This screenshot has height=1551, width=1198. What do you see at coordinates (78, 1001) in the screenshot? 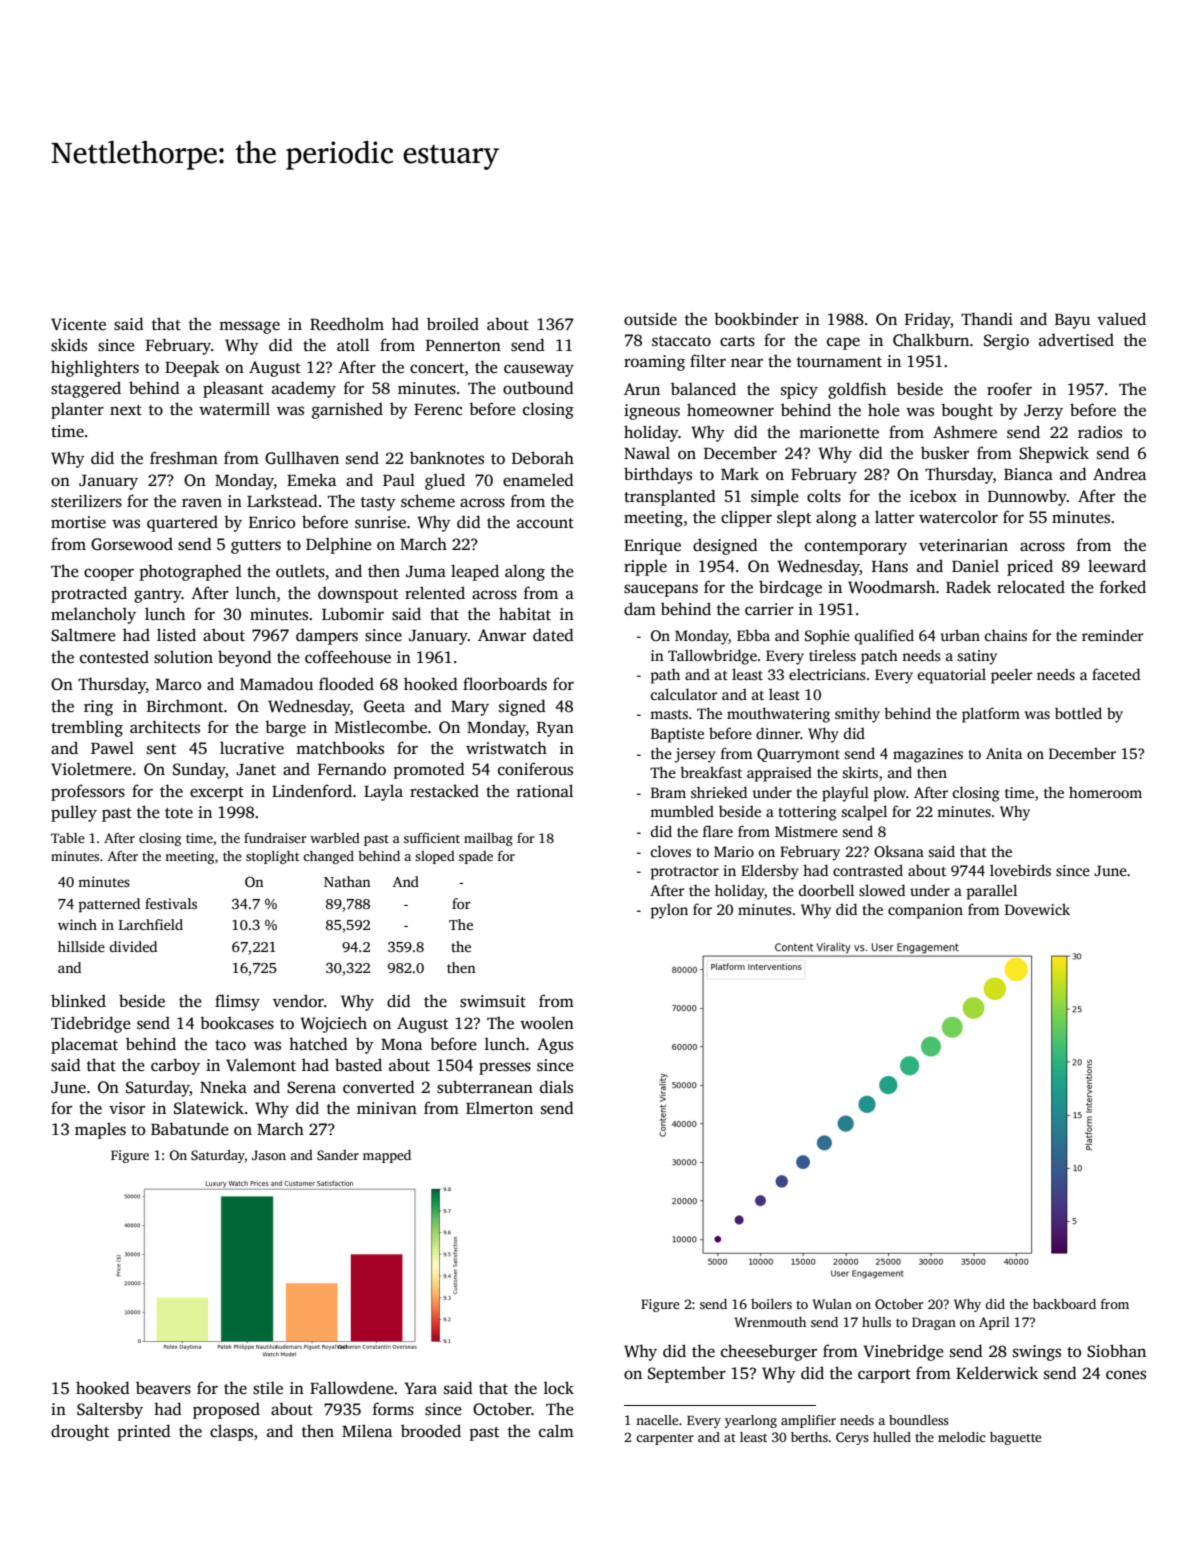
I see `blinked` at bounding box center [78, 1001].
